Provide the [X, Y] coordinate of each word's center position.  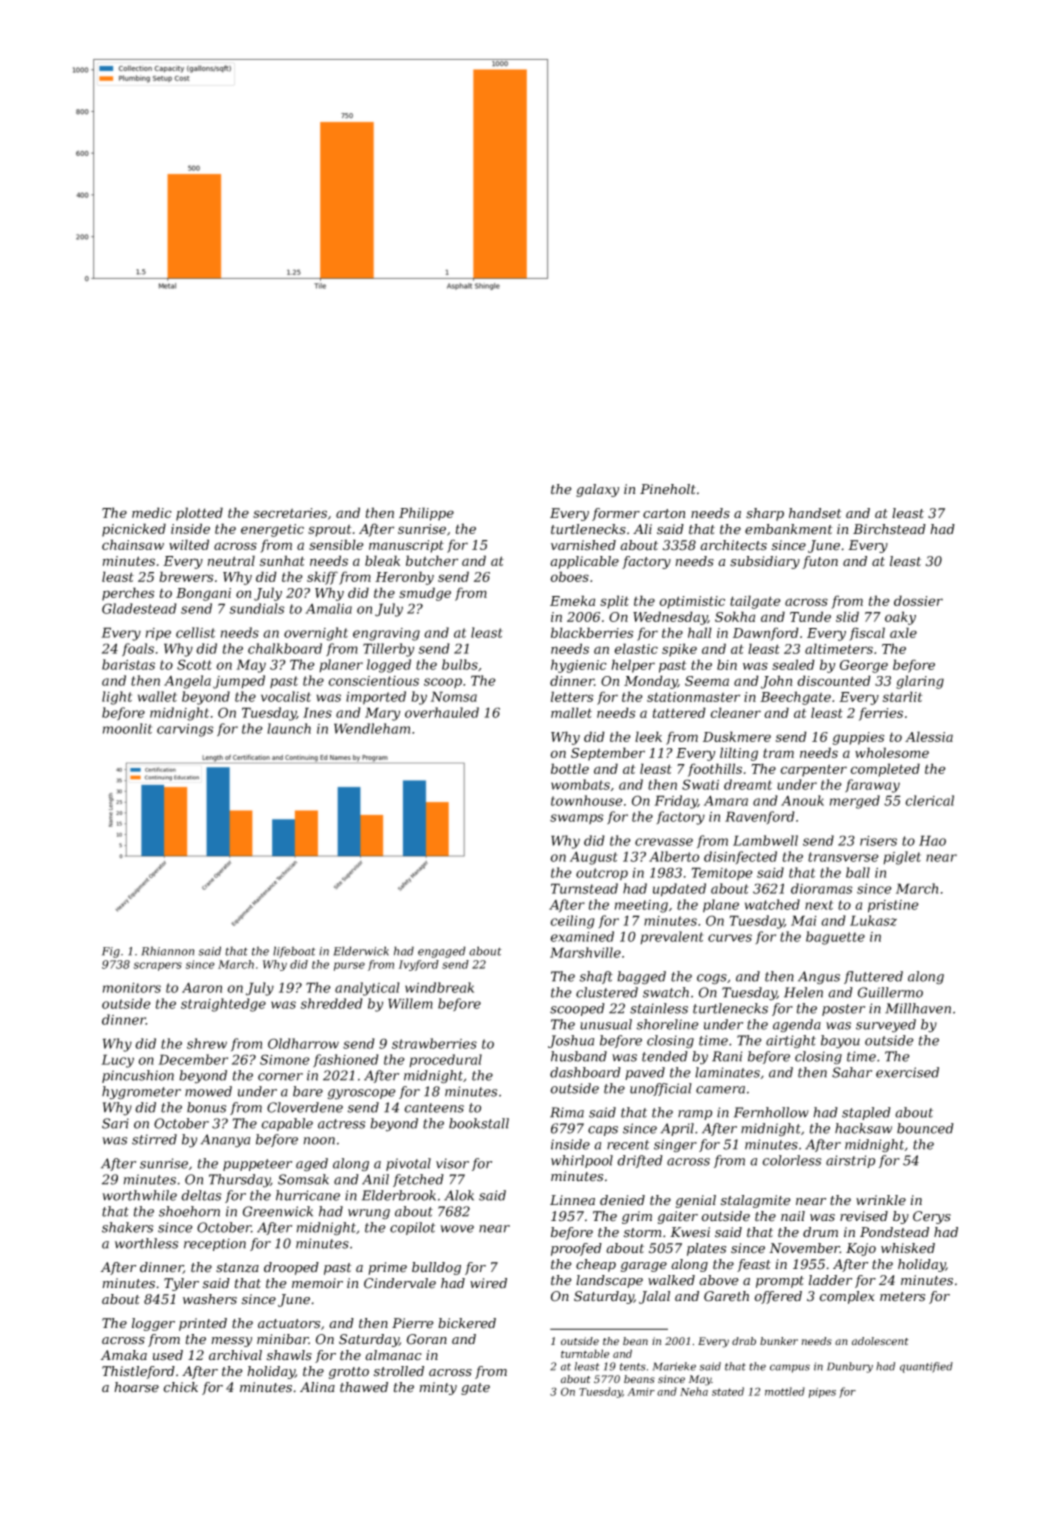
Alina [317, 1387]
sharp [765, 514]
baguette [835, 938]
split [614, 602]
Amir [641, 1392]
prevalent [671, 937]
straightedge [223, 1005]
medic [152, 512]
